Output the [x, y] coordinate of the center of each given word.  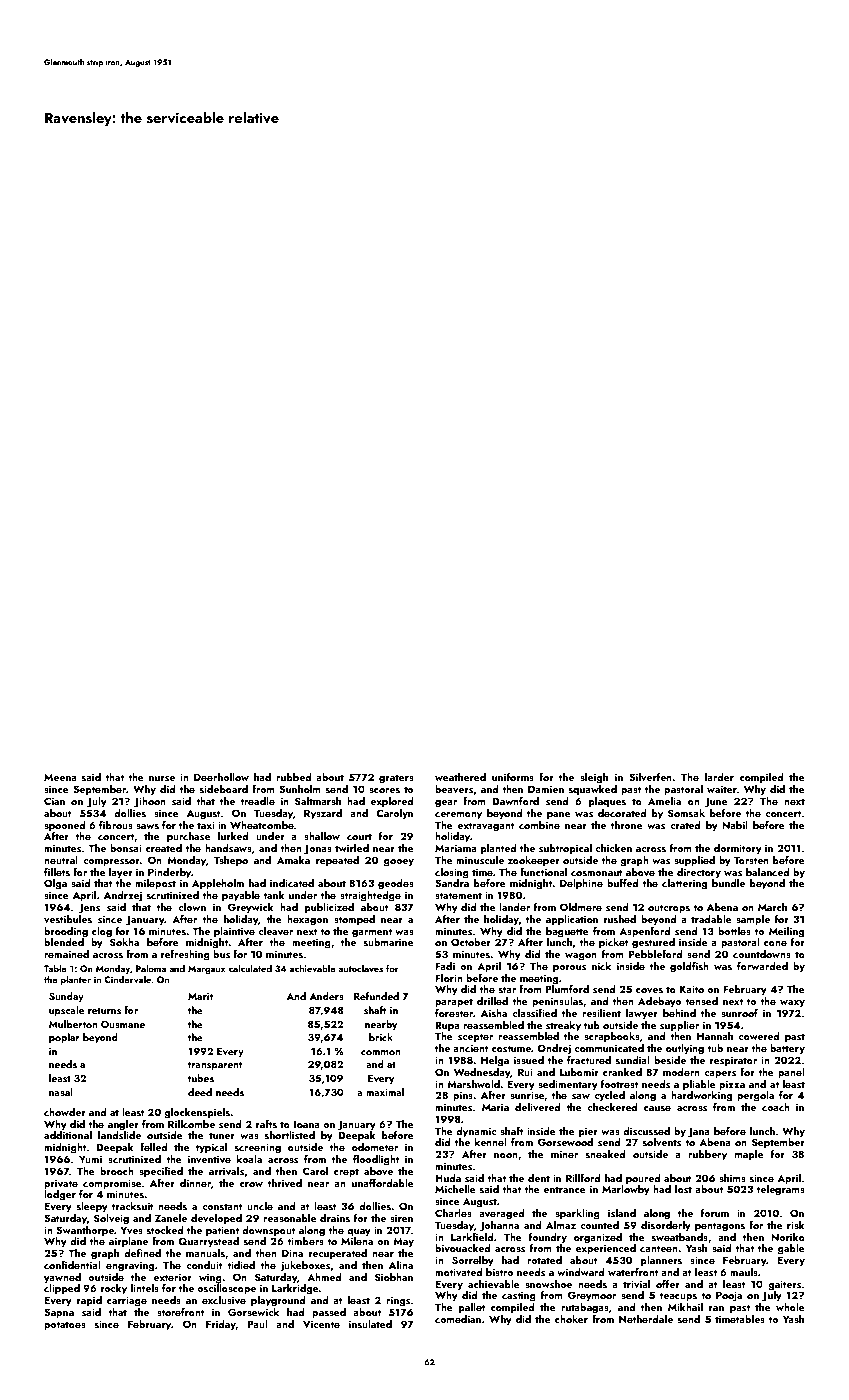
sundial [633, 1060]
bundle [728, 883]
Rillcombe [191, 1124]
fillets [57, 871]
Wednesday [482, 1073]
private [61, 1184]
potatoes [65, 1326]
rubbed [293, 777]
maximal [385, 1092]
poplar [64, 1038]
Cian [54, 801]
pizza [732, 1085]
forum [715, 1212]
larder [719, 777]
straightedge [370, 896]
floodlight [376, 1160]
